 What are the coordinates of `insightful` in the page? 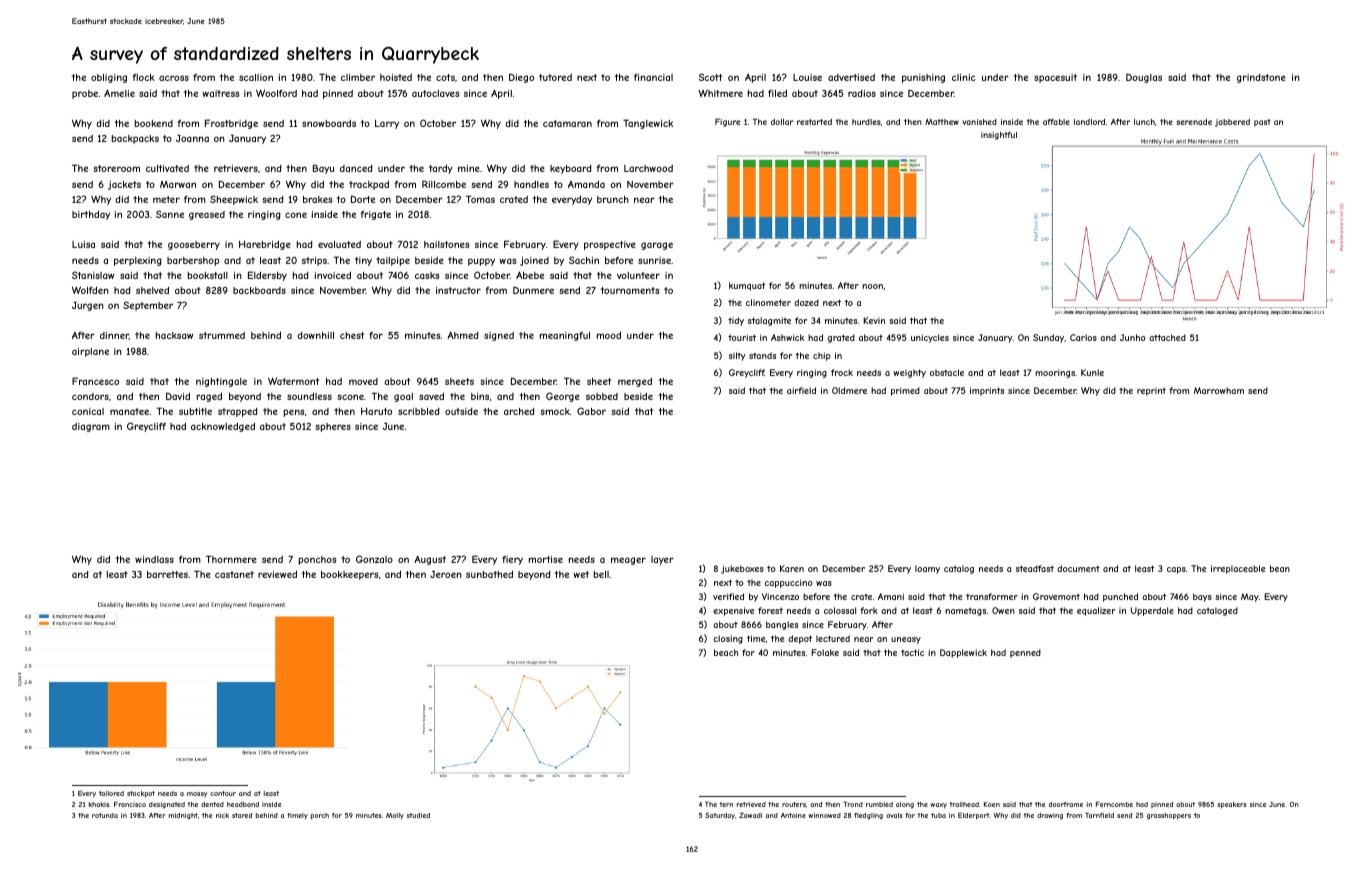 It's located at (999, 136).
